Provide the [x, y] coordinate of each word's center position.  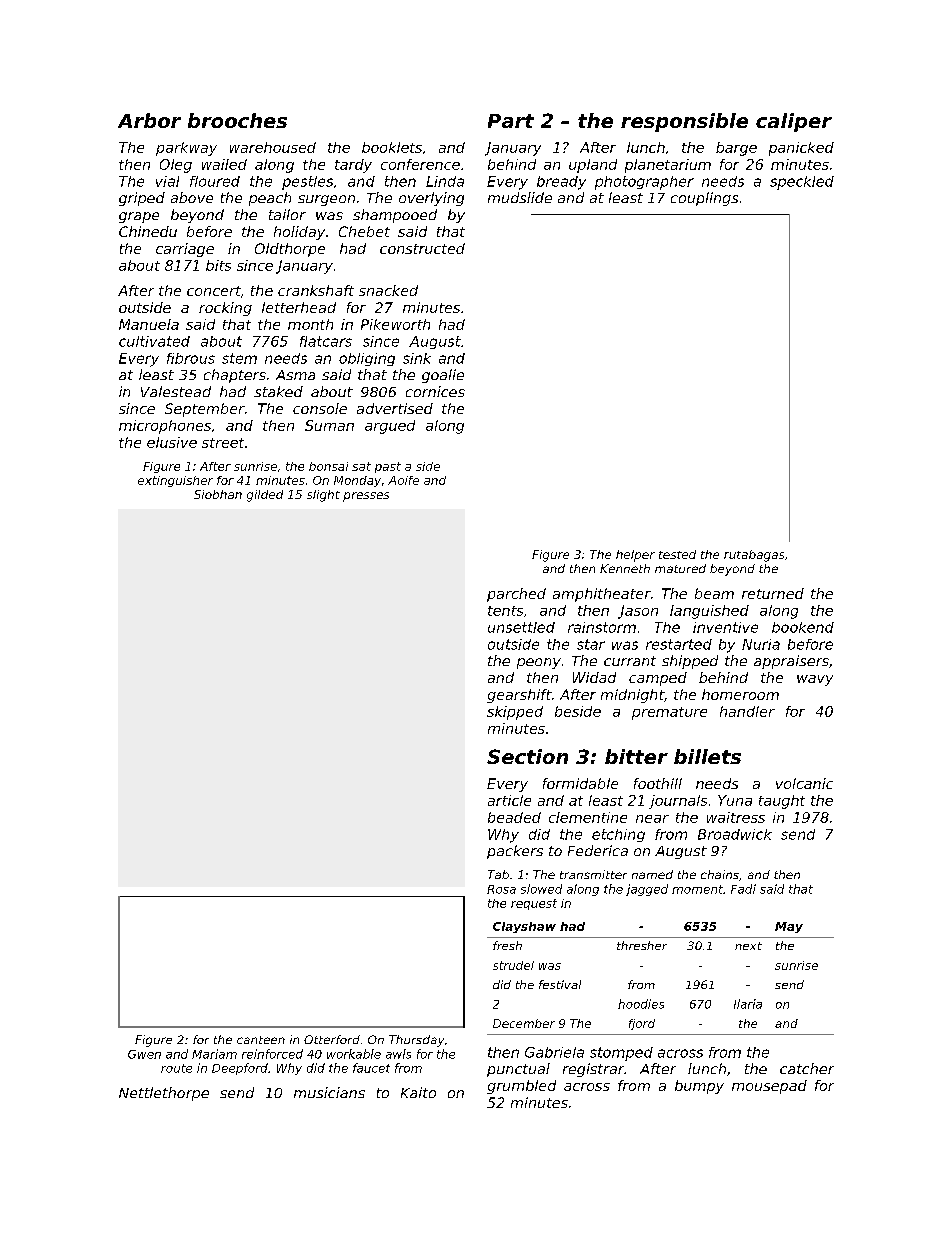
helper [635, 556]
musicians [329, 1092]
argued [390, 427]
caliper [794, 122]
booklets [392, 147]
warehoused [273, 147]
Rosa [501, 889]
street [223, 443]
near [652, 819]
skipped [515, 713]
